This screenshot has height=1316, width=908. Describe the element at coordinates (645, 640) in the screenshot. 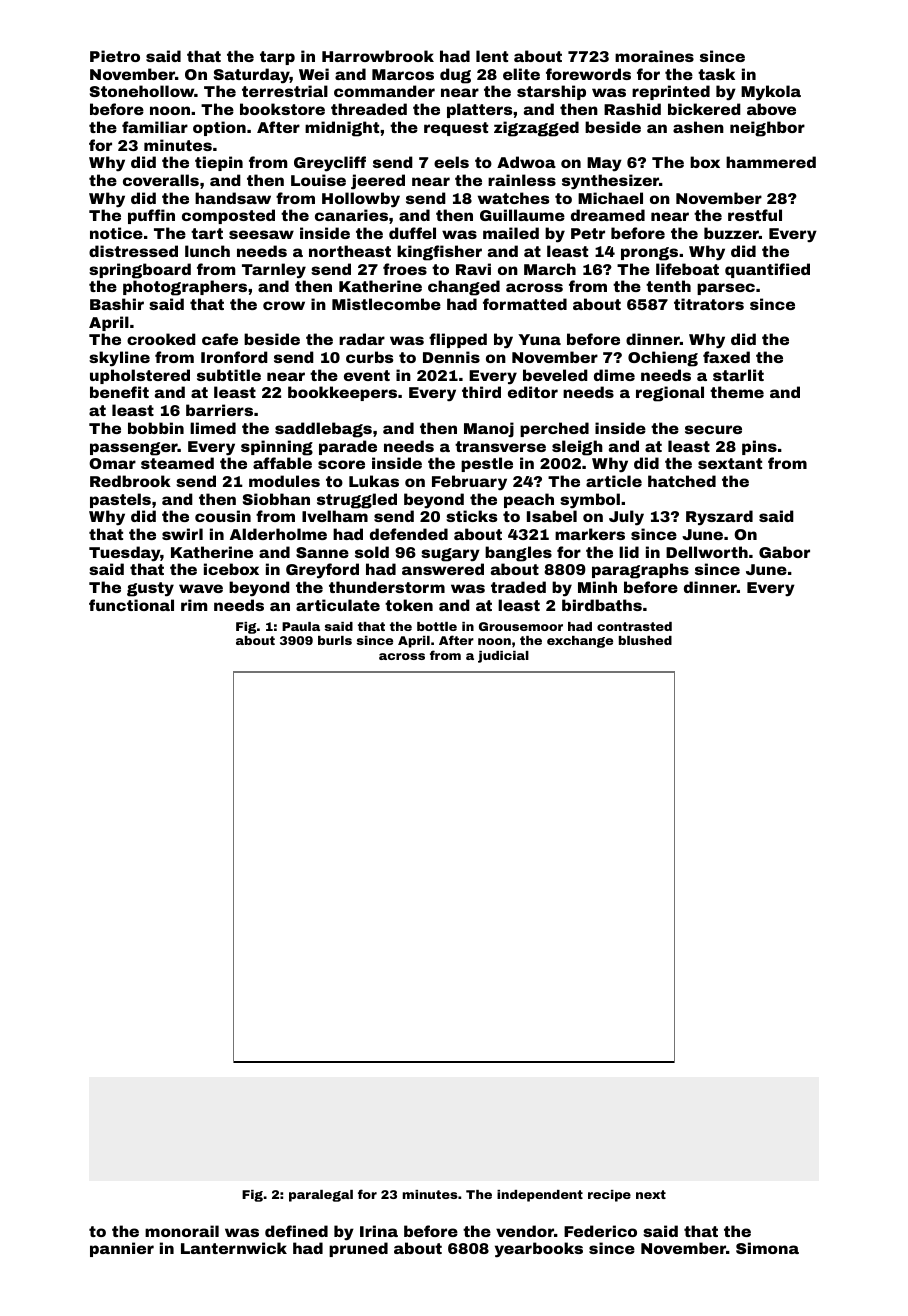

I see `blushed` at that location.
